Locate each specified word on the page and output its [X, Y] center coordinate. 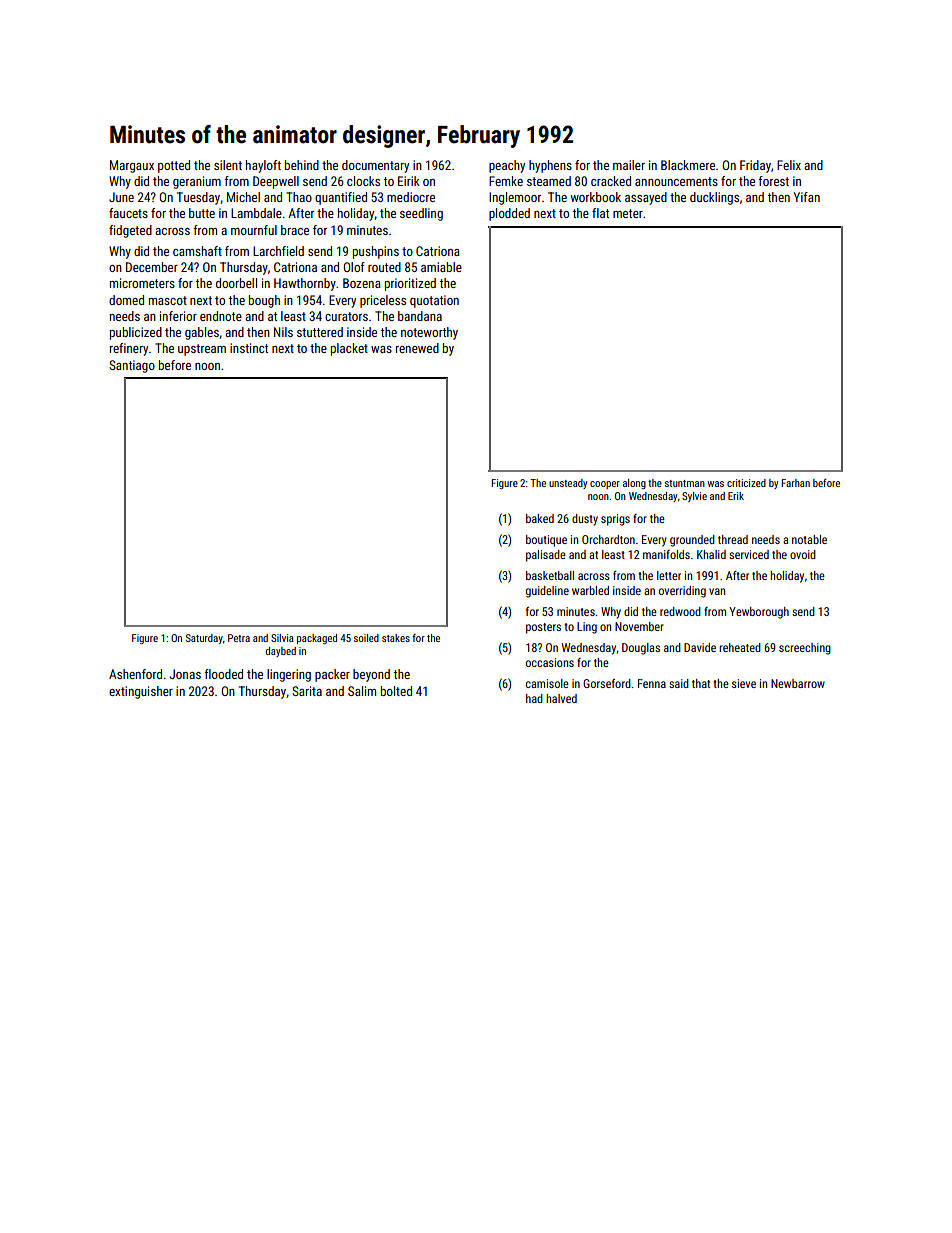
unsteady [568, 484]
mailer [629, 165]
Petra [239, 638]
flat [600, 213]
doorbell [236, 283]
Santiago [132, 366]
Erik [736, 496]
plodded [509, 214]
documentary [375, 166]
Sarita [307, 691]
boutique [546, 541]
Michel [243, 197]
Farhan [795, 483]
